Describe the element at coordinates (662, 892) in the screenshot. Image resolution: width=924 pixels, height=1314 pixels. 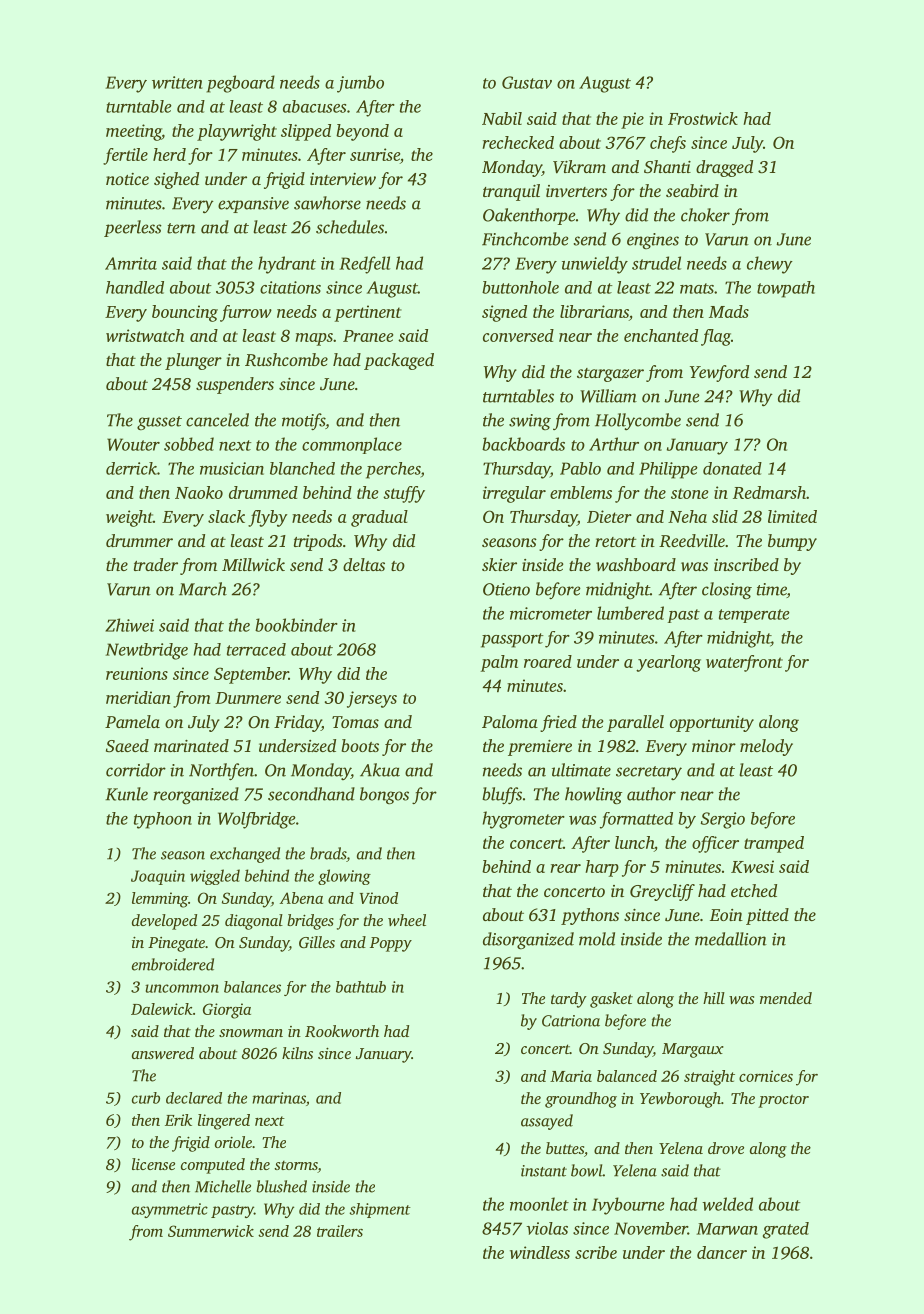
I see `Greycliff` at that location.
